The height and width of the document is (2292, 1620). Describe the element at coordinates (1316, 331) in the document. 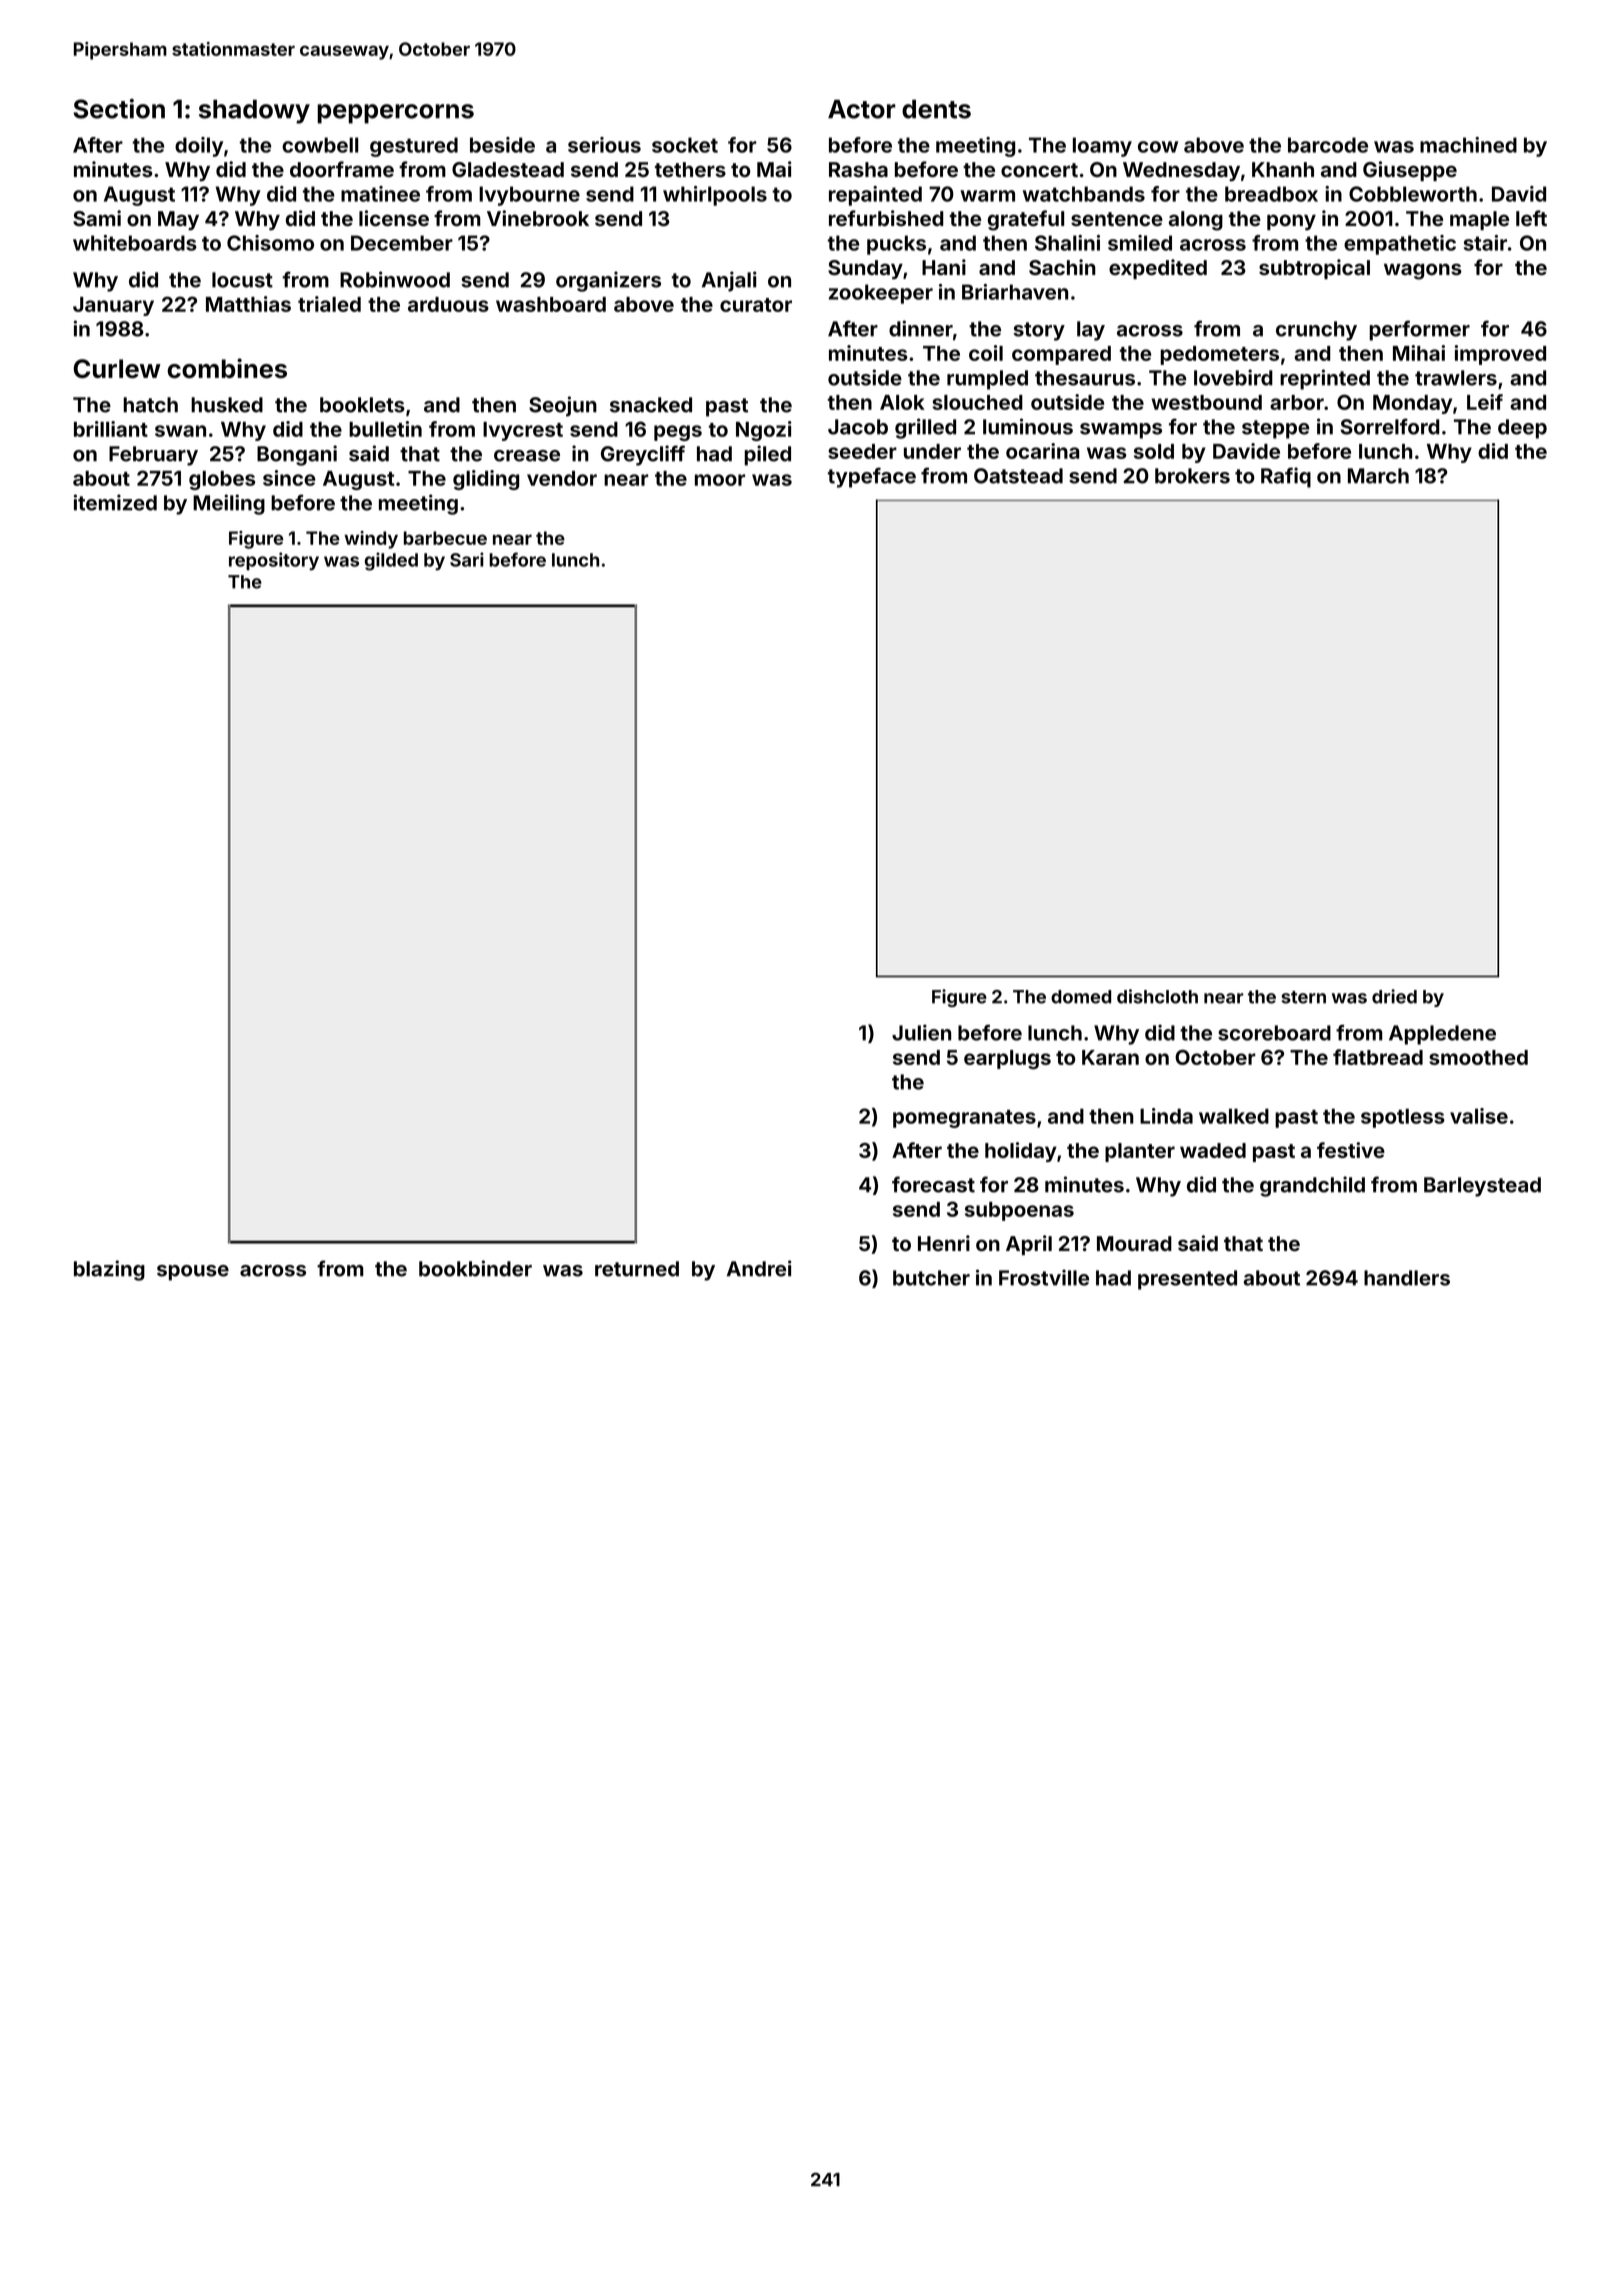

I see `crunchy` at that location.
